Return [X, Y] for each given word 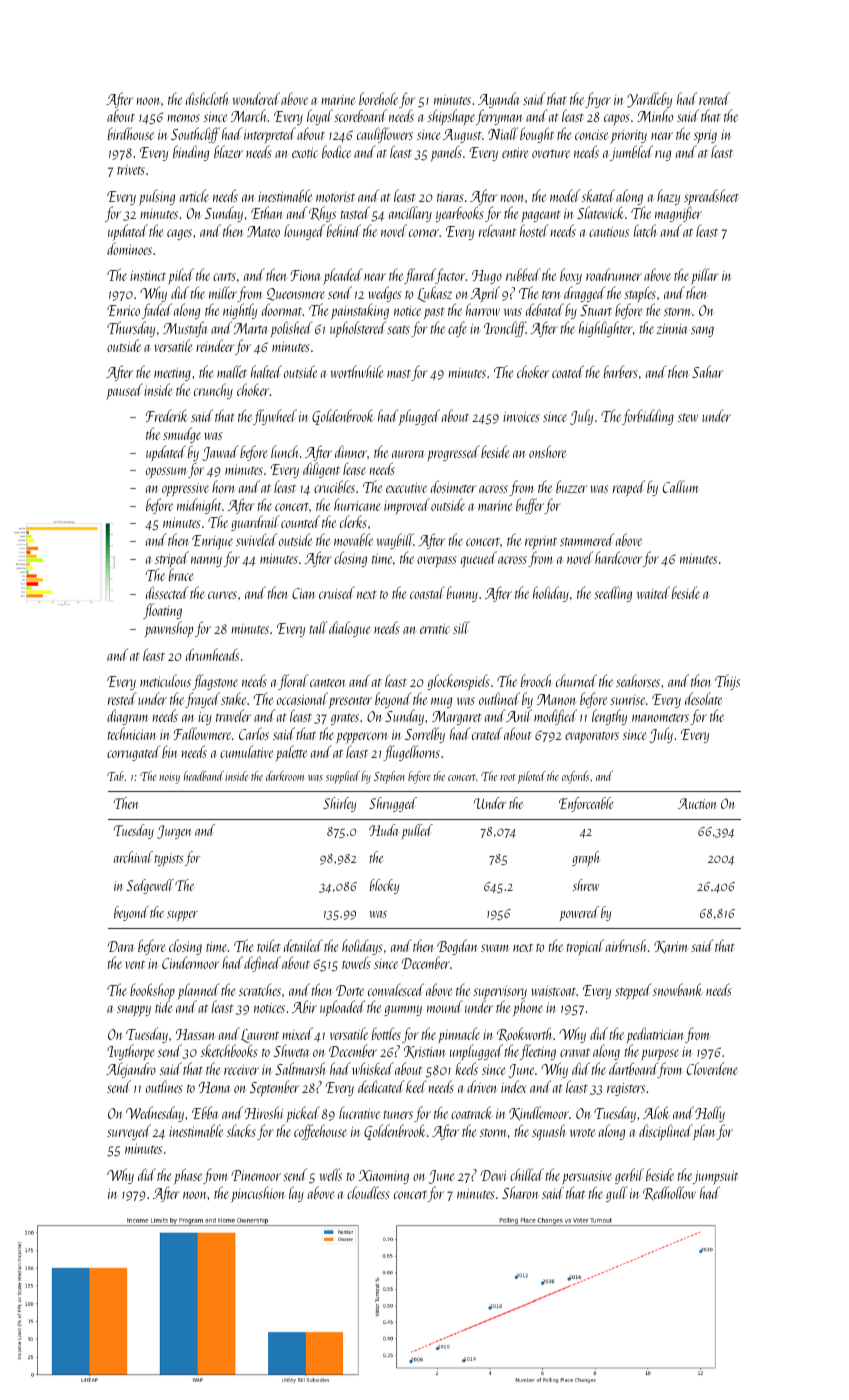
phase [188, 1176]
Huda [384, 830]
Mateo [263, 231]
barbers [620, 371]
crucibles [334, 486]
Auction [697, 803]
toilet [269, 945]
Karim [670, 947]
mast [399, 374]
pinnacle [459, 1036]
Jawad [220, 453]
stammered [587, 539]
